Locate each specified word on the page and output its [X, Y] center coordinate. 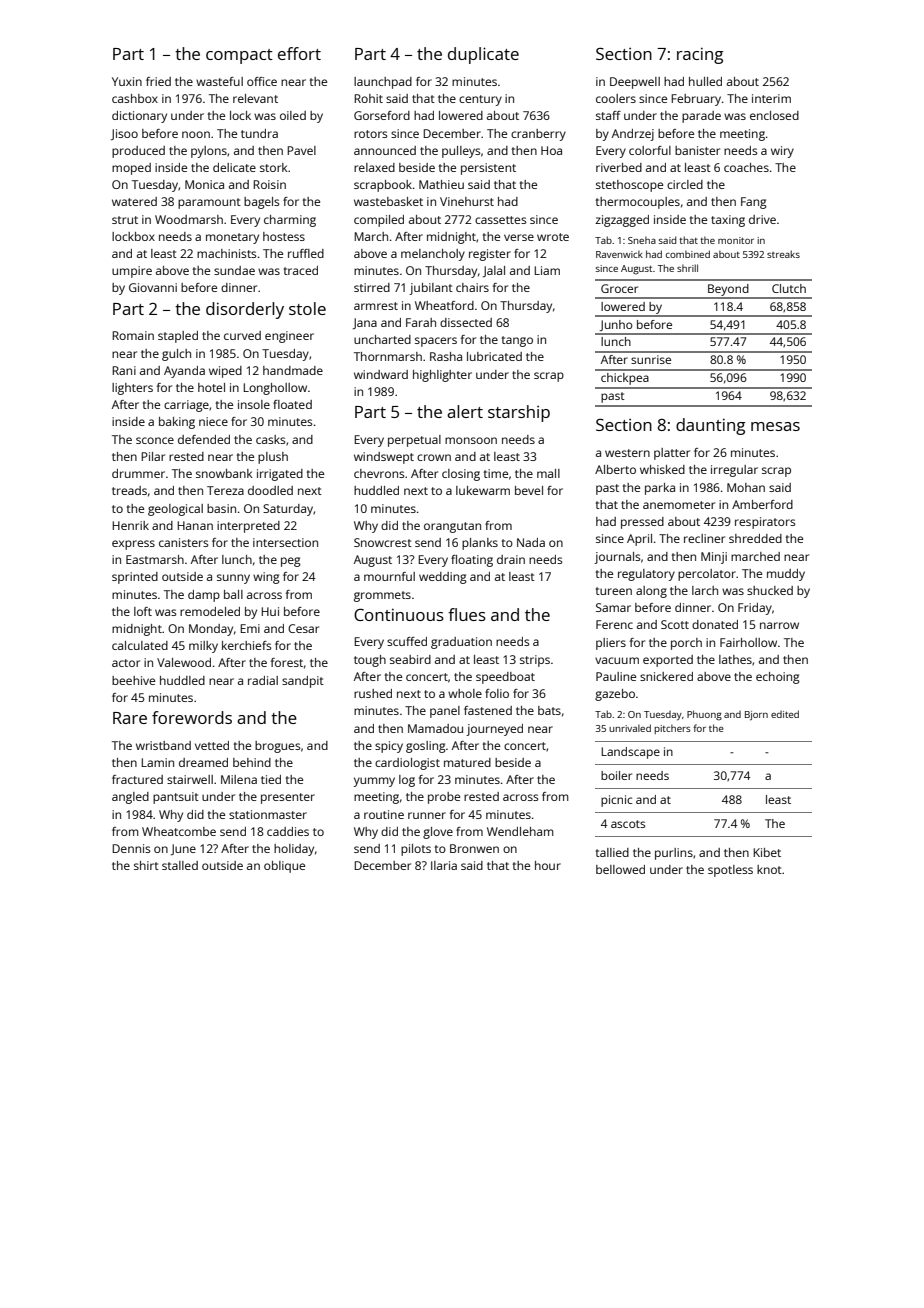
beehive [133, 680]
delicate [234, 167]
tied [271, 779]
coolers [616, 98]
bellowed [620, 869]
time [496, 473]
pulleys [461, 152]
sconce [155, 440]
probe [444, 798]
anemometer [679, 505]
